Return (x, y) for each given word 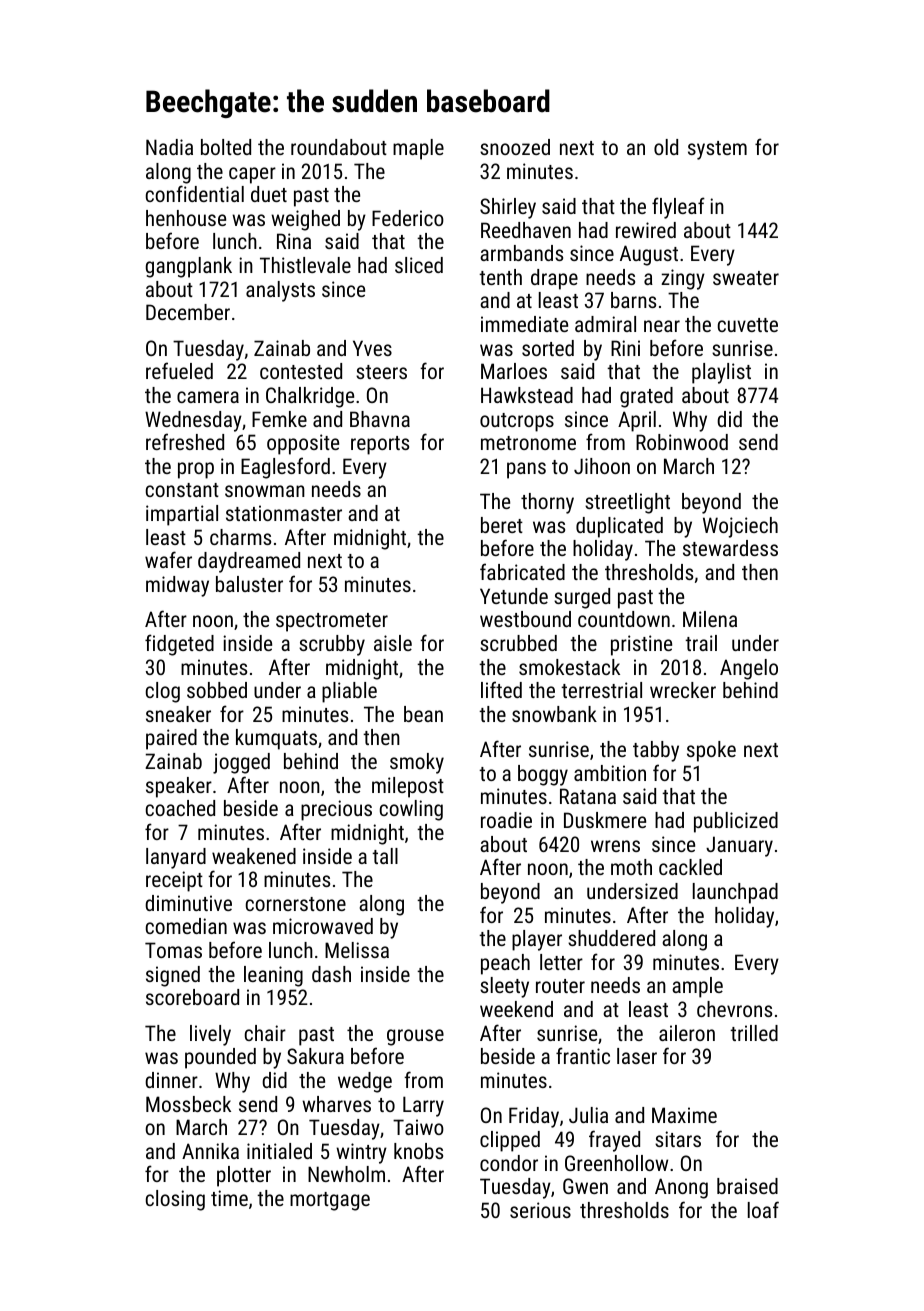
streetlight (627, 503)
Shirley (508, 208)
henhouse (186, 218)
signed (173, 976)
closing (175, 1200)
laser (637, 1056)
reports (380, 445)
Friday (534, 1117)
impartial (182, 515)
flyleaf (678, 208)
